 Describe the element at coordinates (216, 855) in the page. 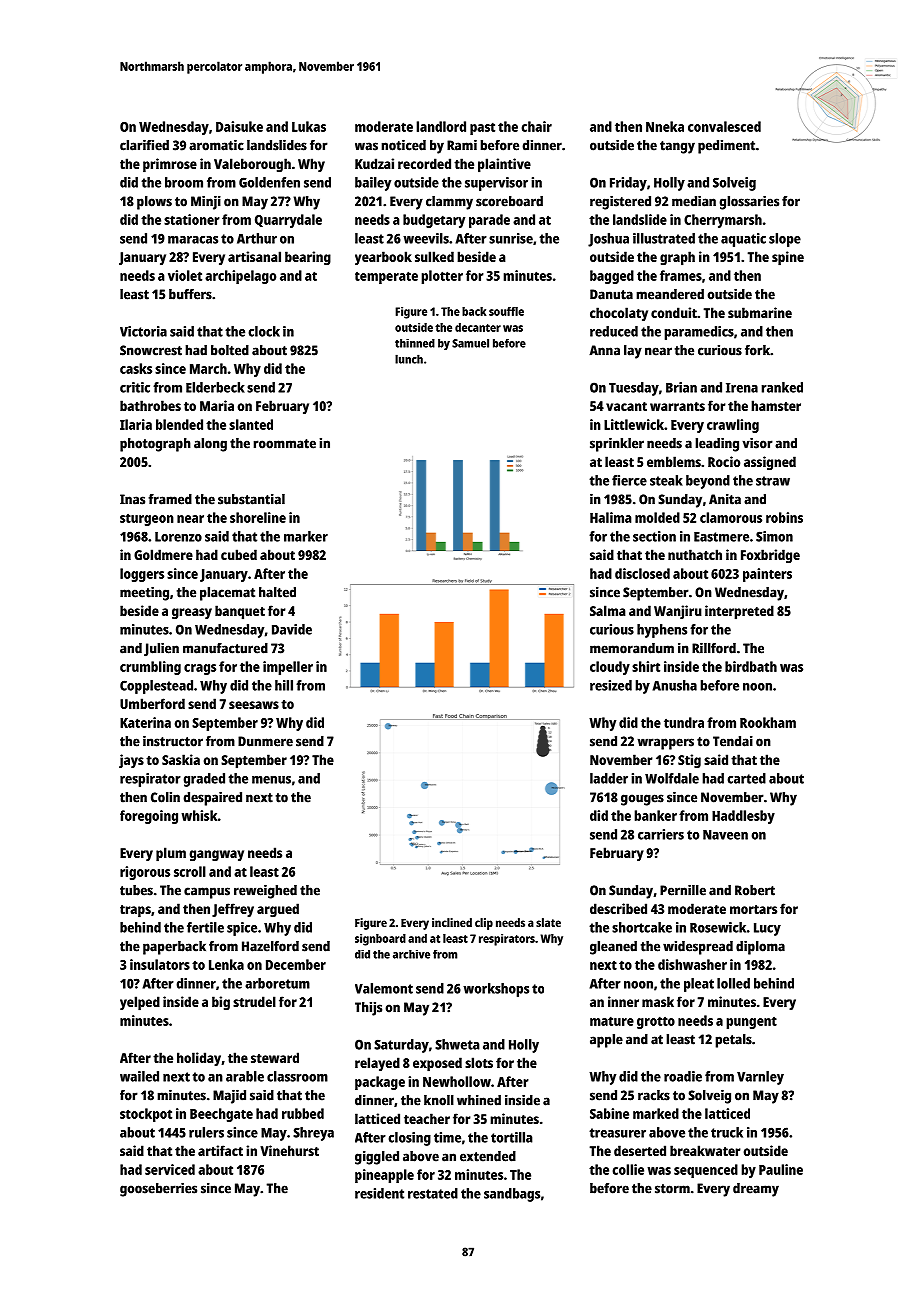

I see `gangway` at that location.
